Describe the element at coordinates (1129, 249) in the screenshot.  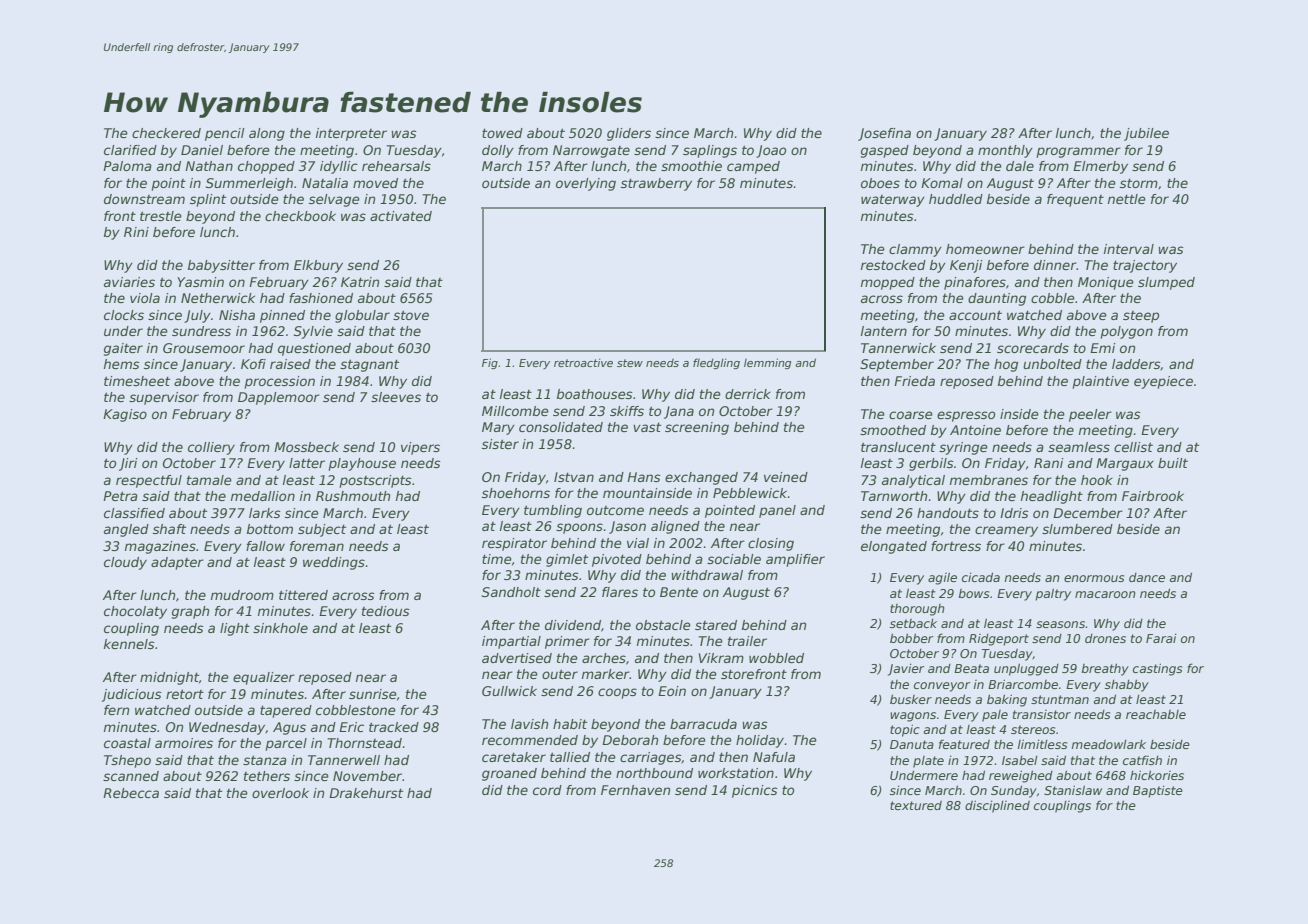
I see `interval` at that location.
